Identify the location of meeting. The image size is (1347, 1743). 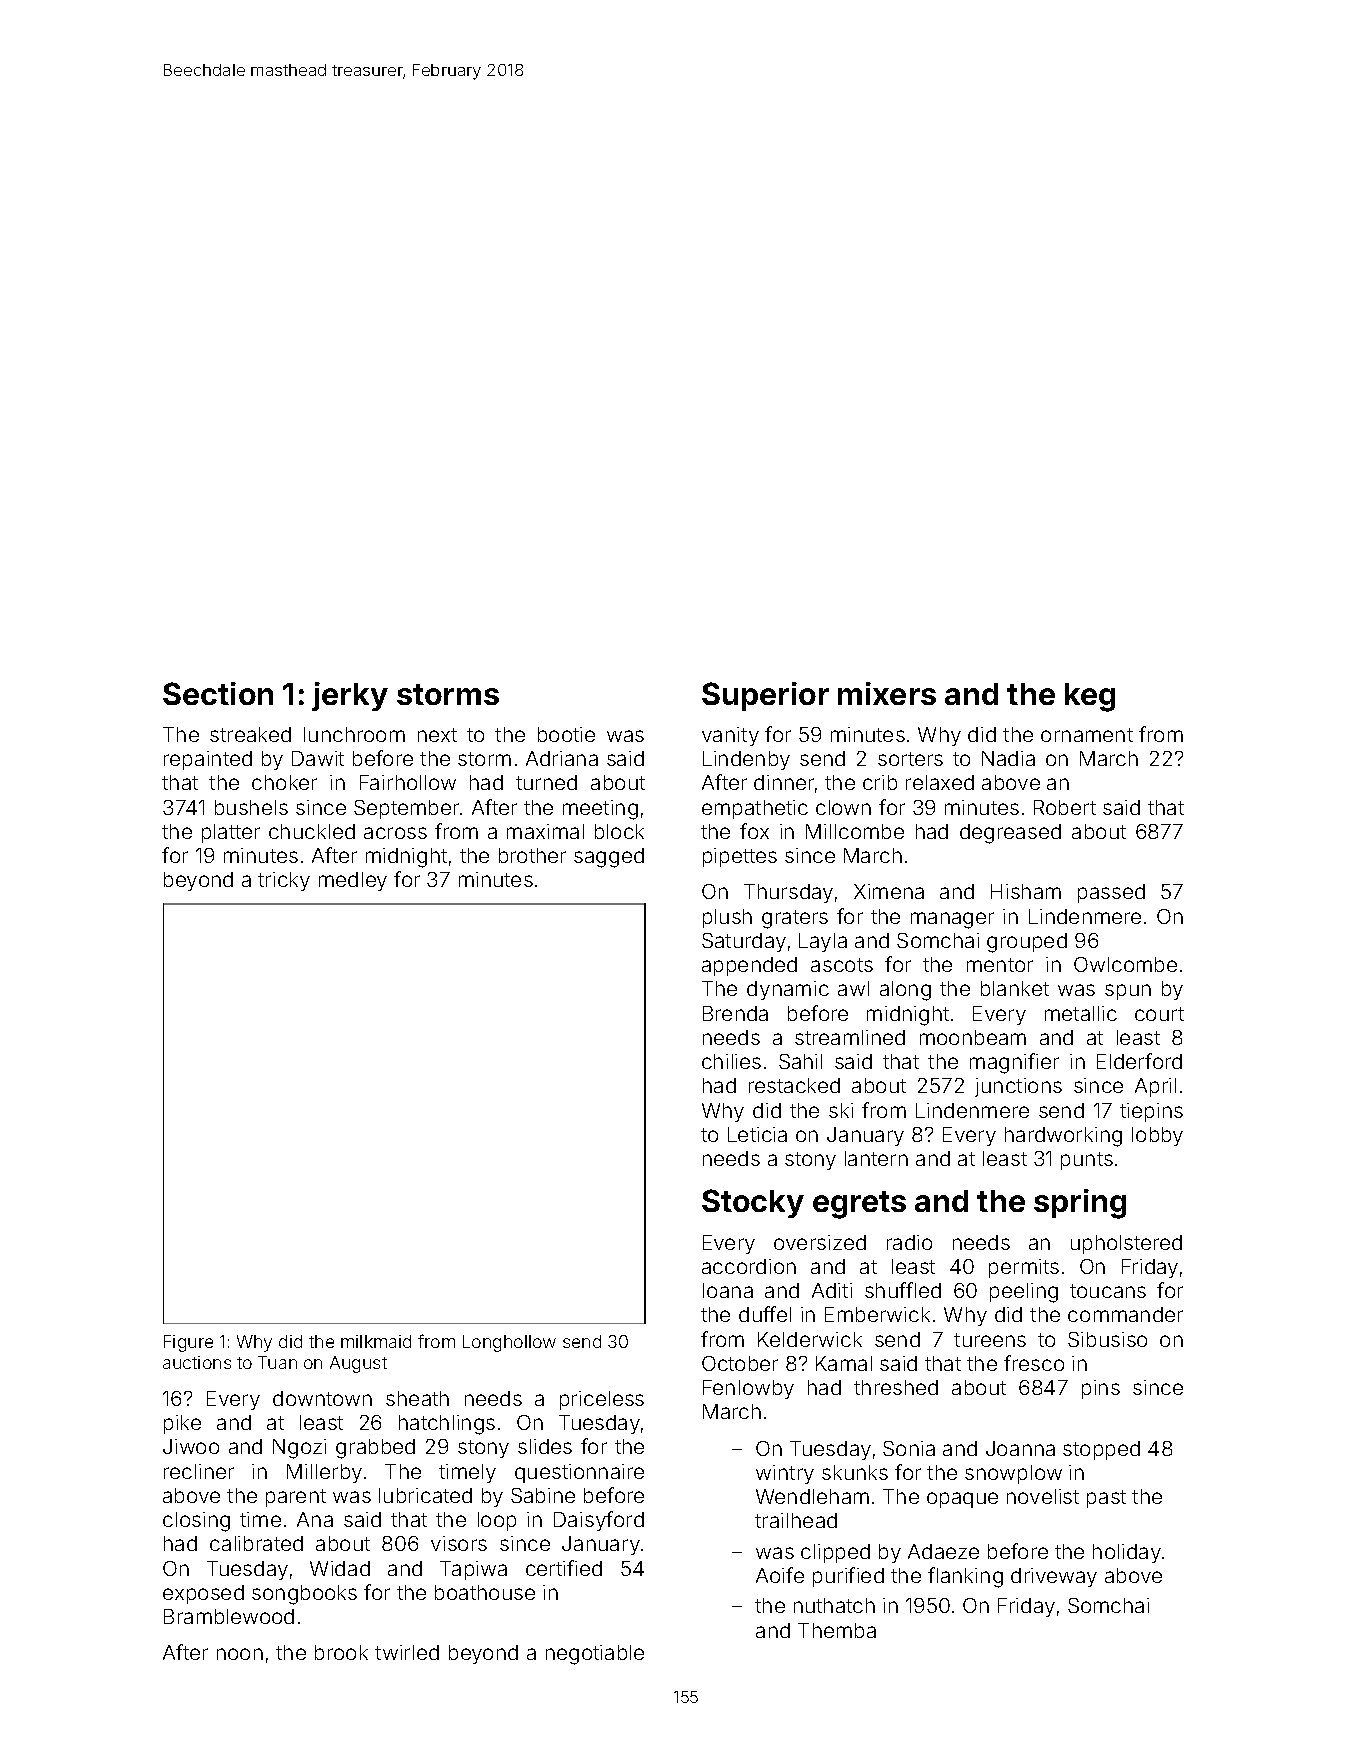
(600, 810).
